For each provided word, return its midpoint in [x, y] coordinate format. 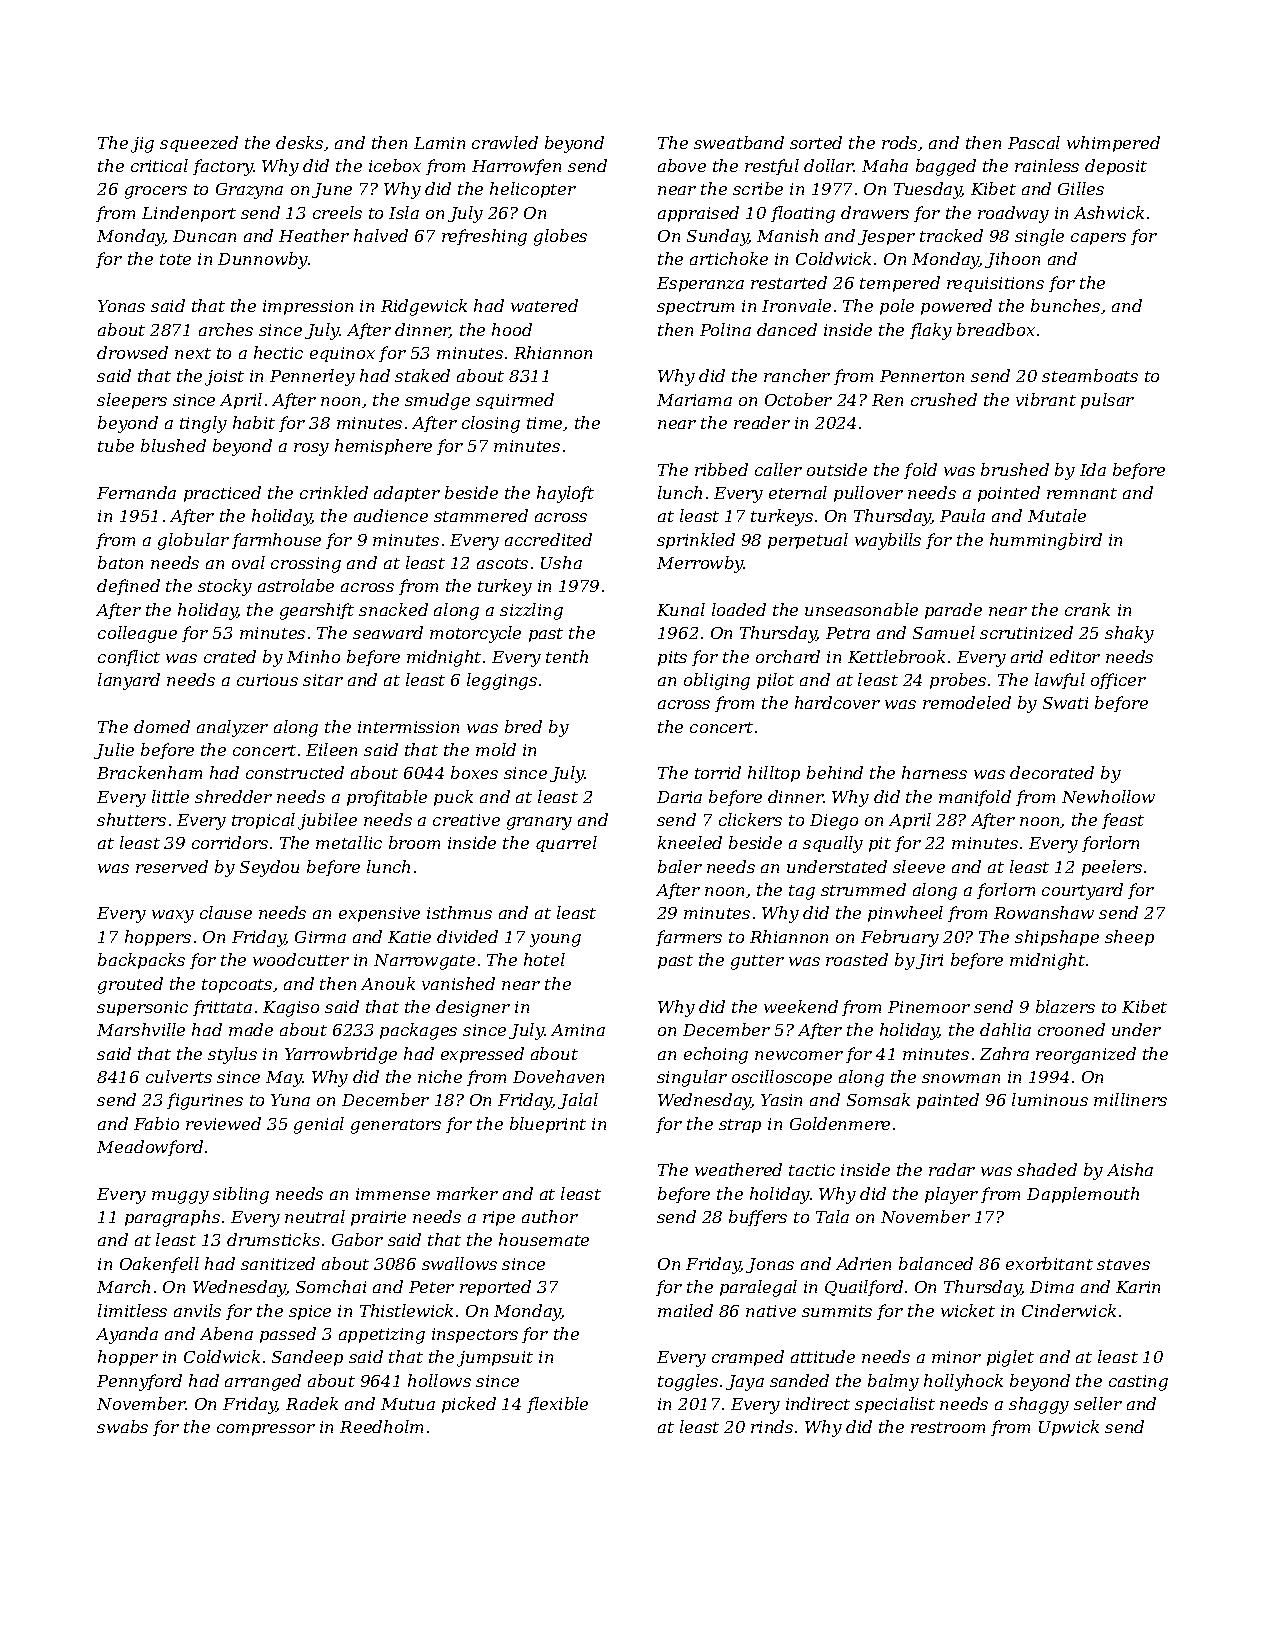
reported [495, 1288]
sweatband [739, 142]
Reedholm [381, 1426]
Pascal [1034, 142]
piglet [1010, 1358]
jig [142, 145]
